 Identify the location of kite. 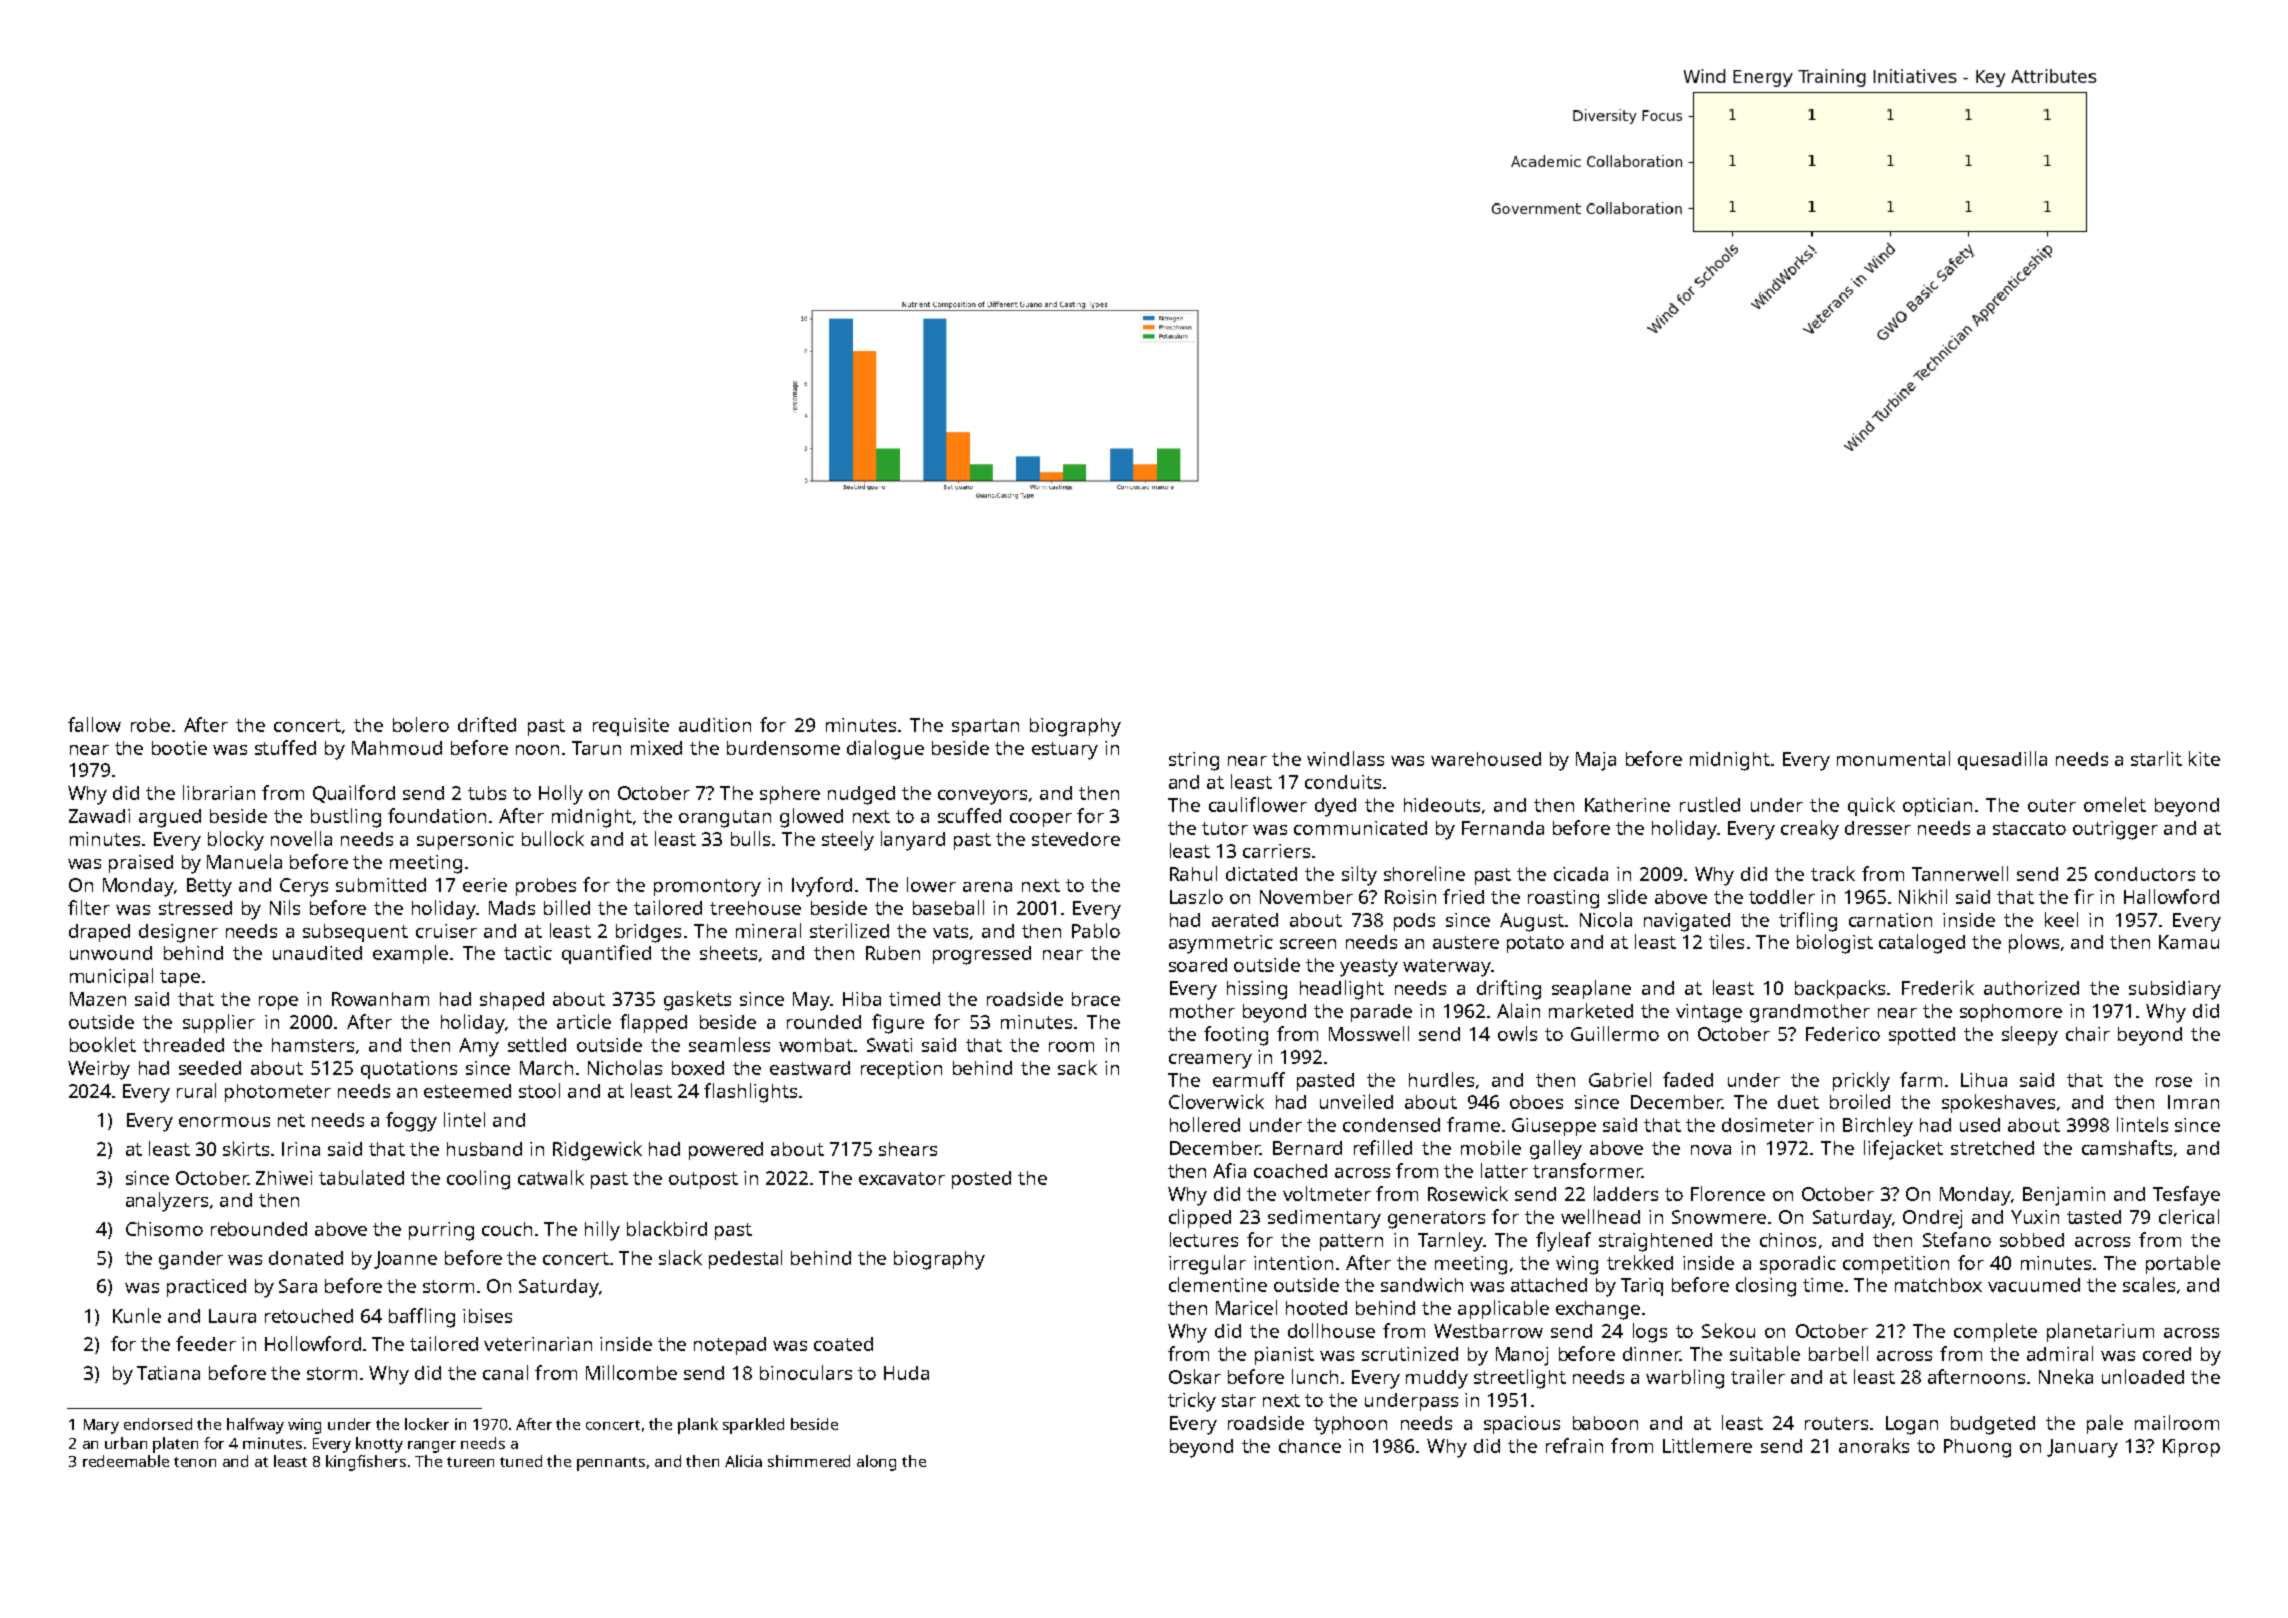
(2204, 758).
